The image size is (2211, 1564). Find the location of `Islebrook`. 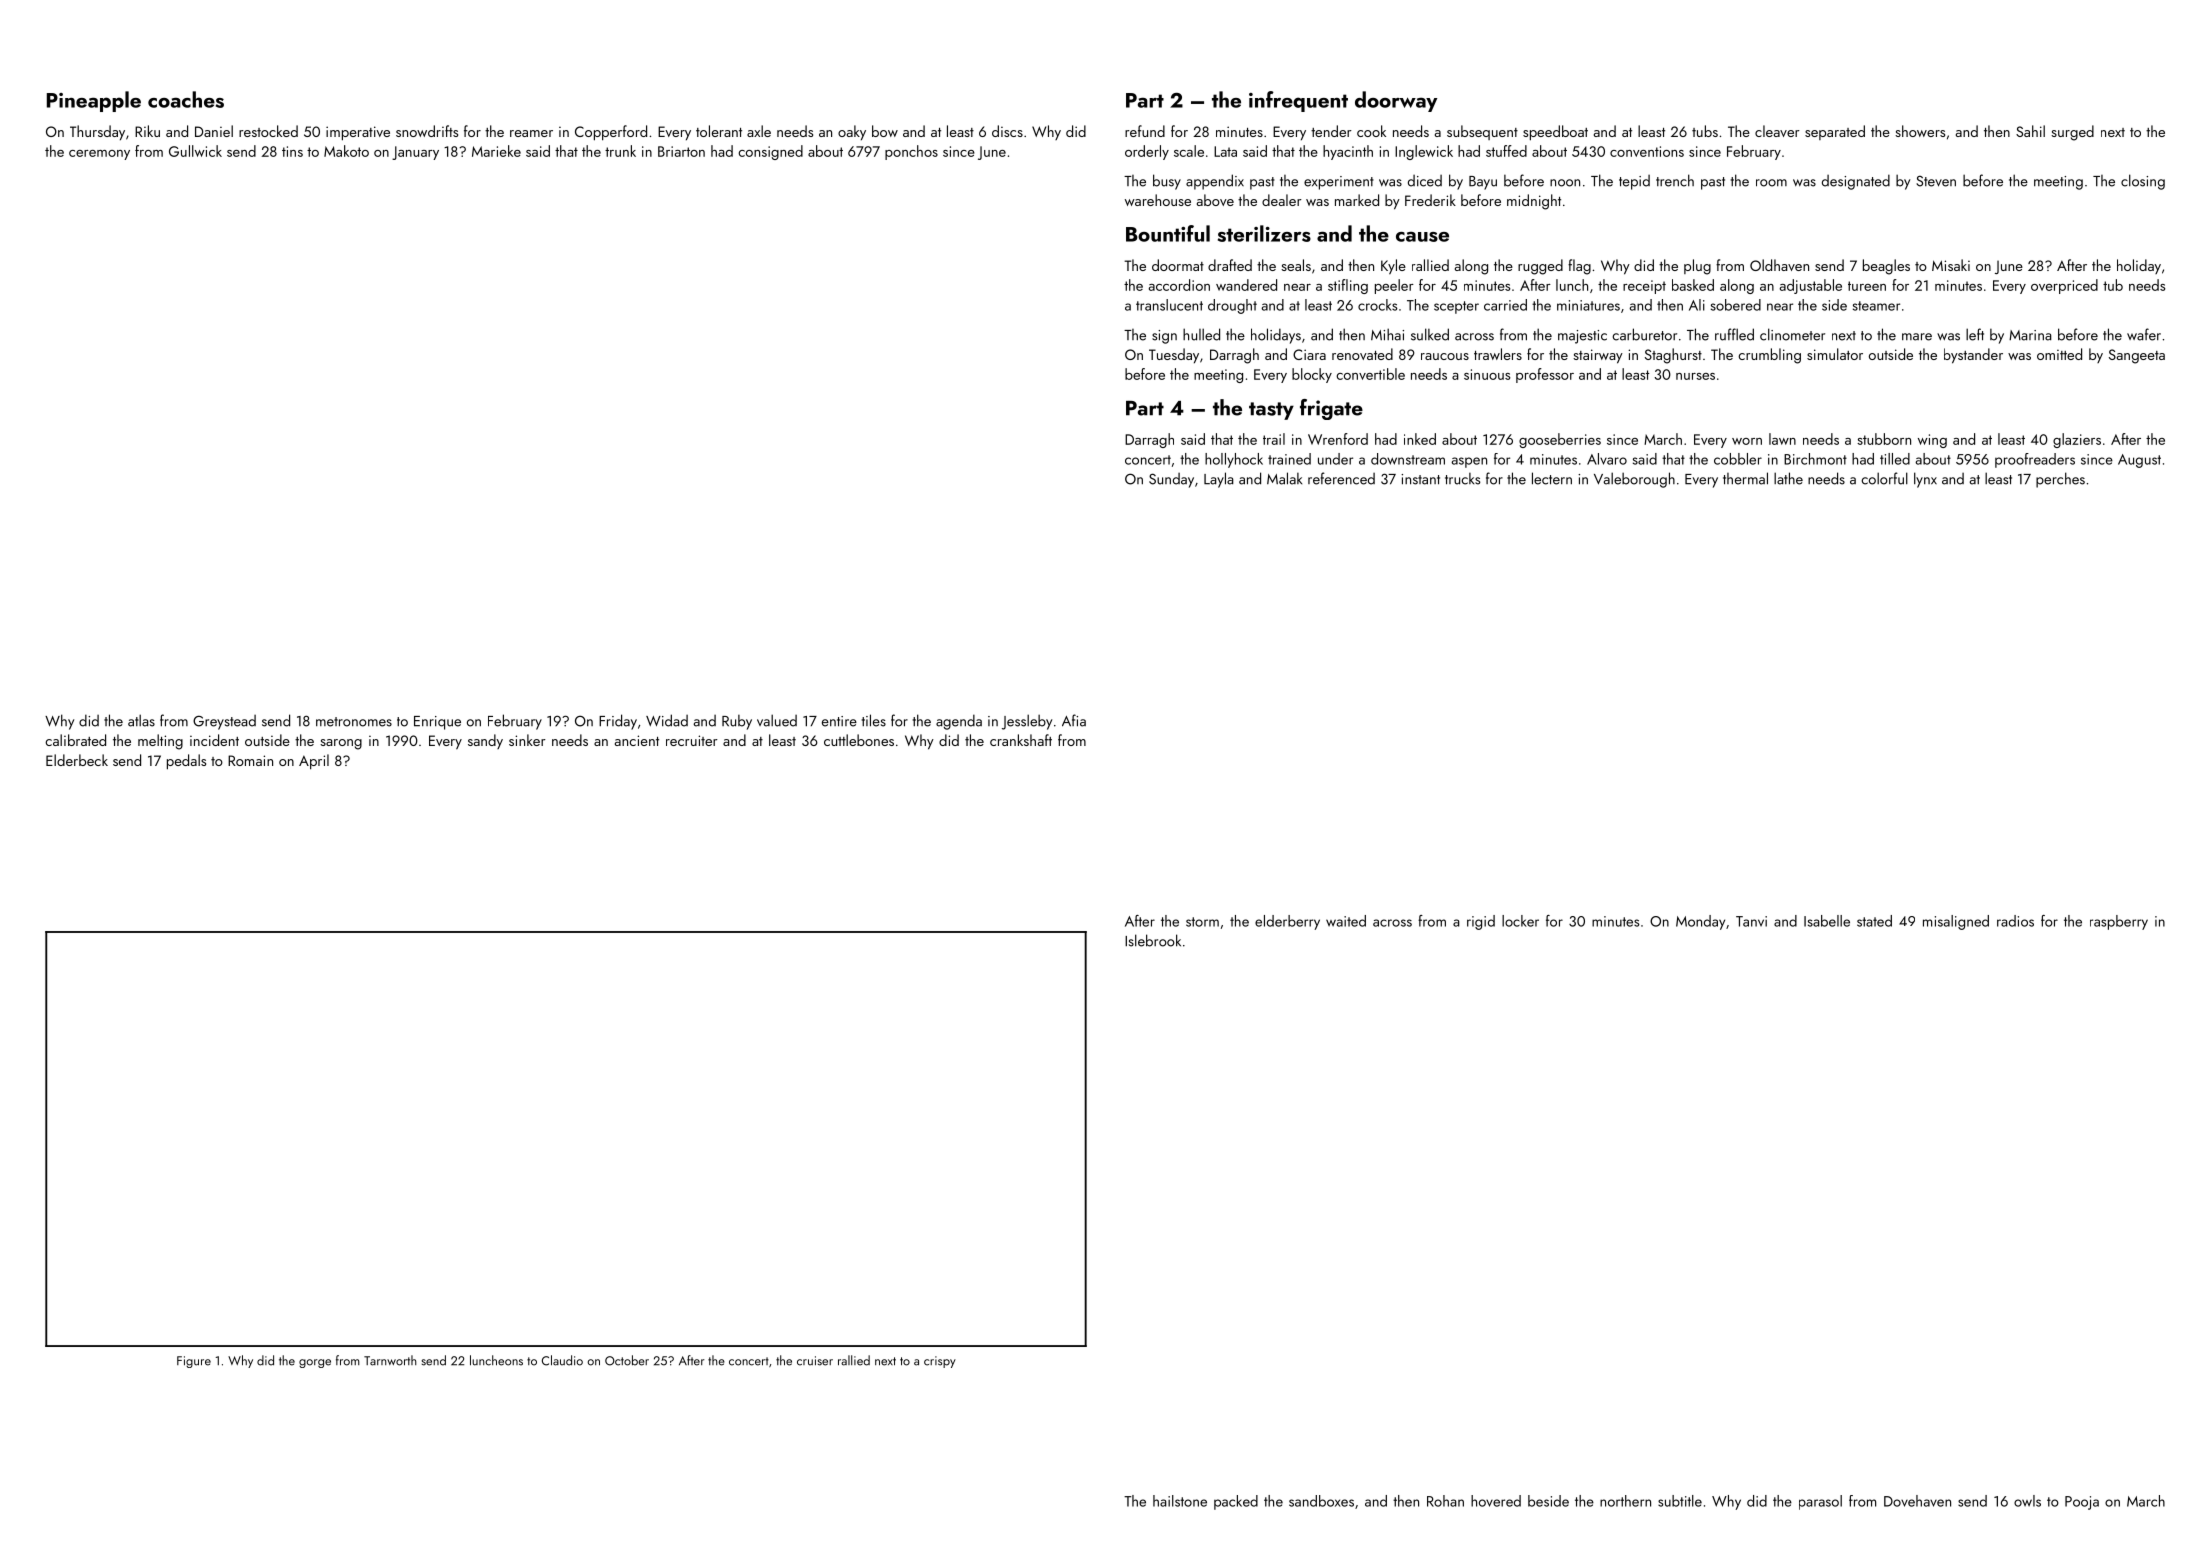

Islebrook is located at coordinates (1153, 940).
